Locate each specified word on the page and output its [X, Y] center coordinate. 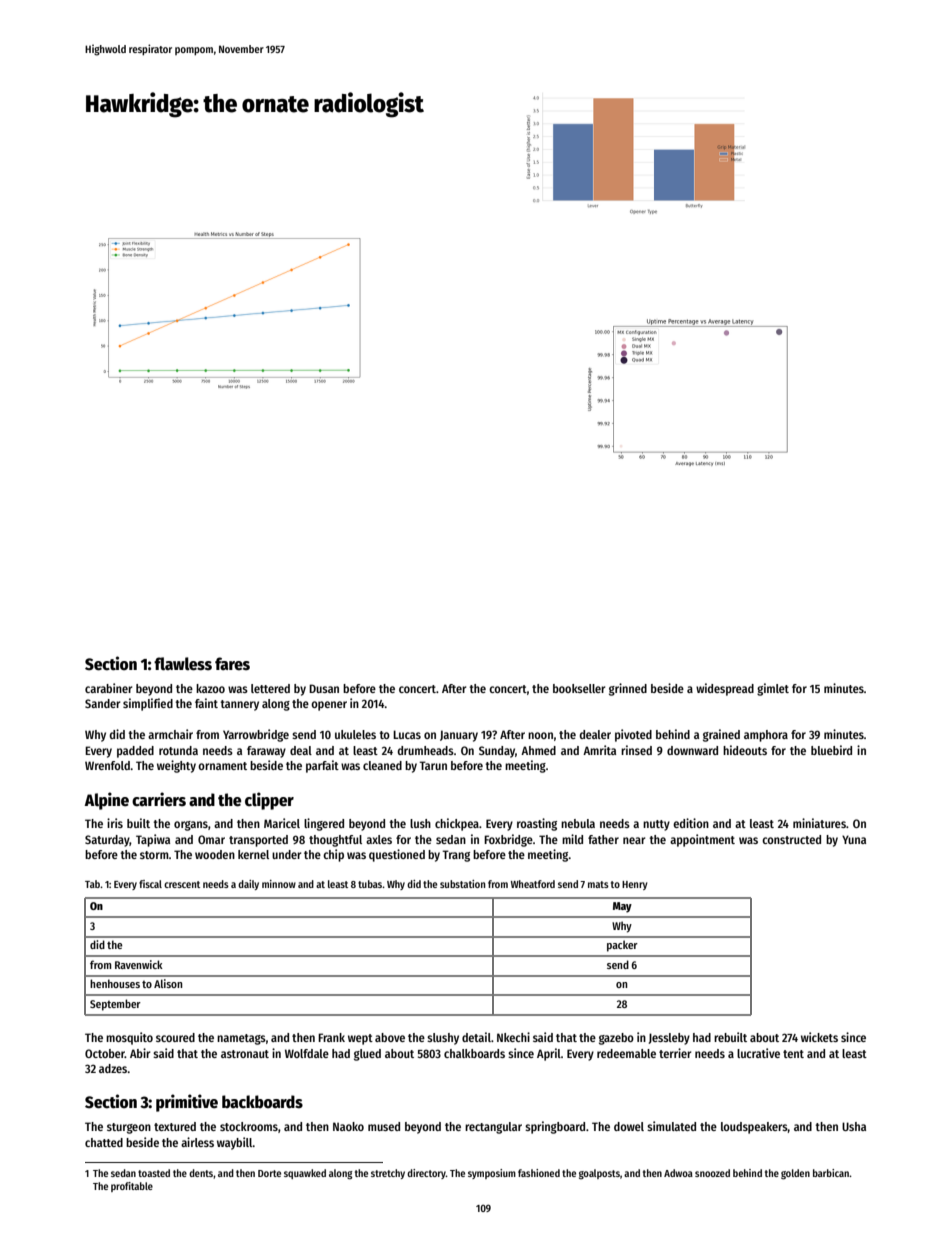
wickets [819, 1037]
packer [622, 946]
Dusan [324, 688]
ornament [222, 766]
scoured [175, 1037]
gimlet [773, 689]
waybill [235, 1143]
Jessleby [669, 1039]
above [390, 1037]
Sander [102, 703]
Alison [168, 983]
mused [384, 1126]
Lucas [407, 734]
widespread [725, 689]
